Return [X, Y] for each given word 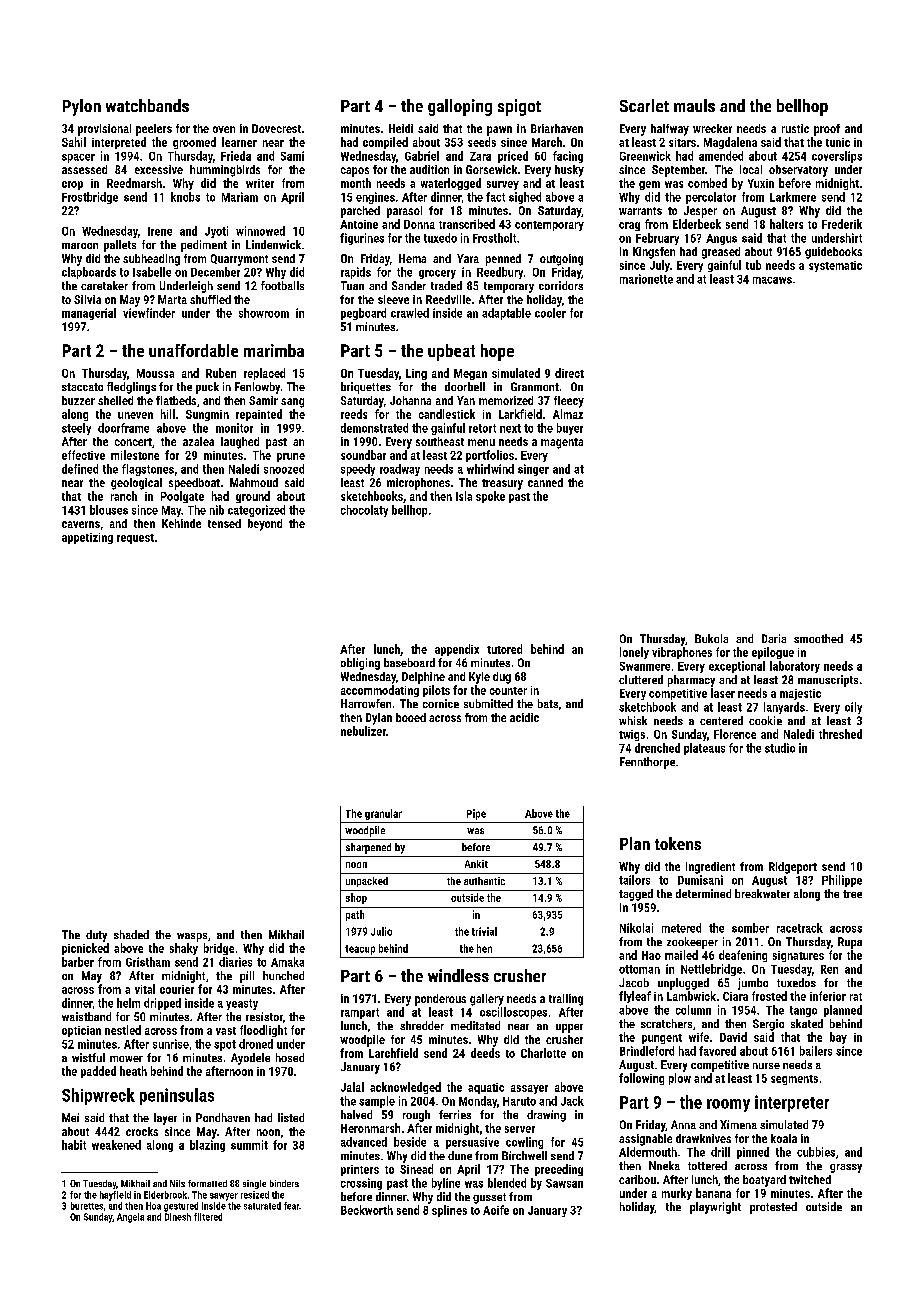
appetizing [87, 538]
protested [773, 1208]
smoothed [818, 638]
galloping [460, 107]
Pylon [82, 107]
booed [411, 717]
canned [545, 482]
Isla [464, 496]
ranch [124, 496]
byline [446, 1184]
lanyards [784, 708]
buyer [570, 429]
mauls [694, 105]
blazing [207, 1146]
